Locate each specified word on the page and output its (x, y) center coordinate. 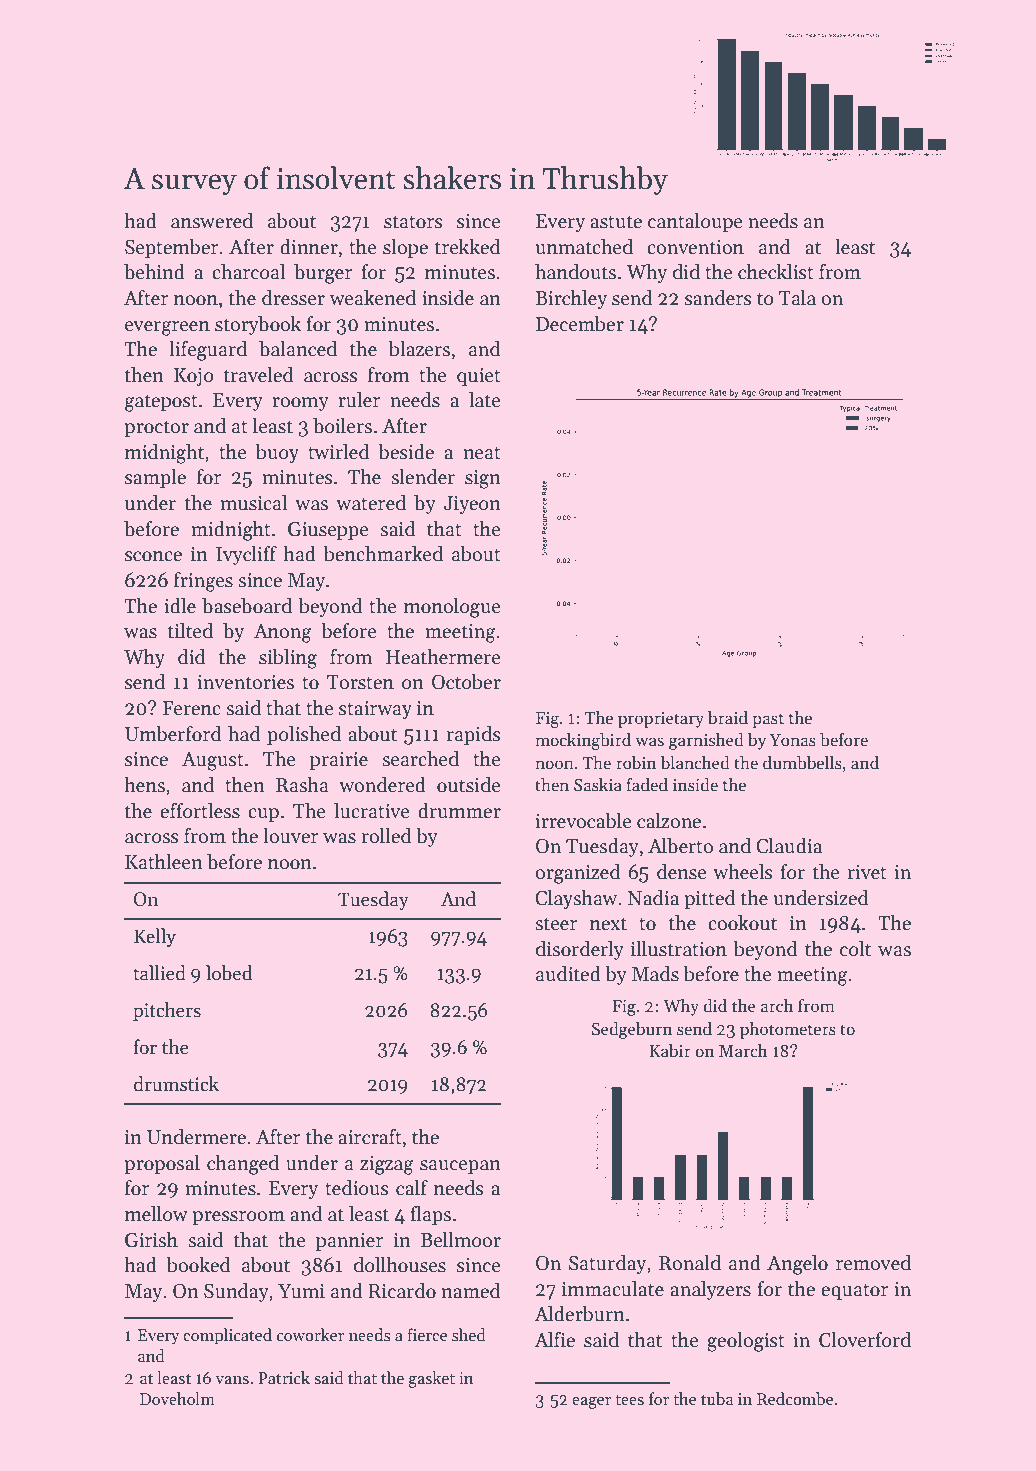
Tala (797, 298)
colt (855, 949)
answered (212, 221)
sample (155, 478)
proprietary (661, 720)
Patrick (284, 1378)
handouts (575, 272)
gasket (431, 1379)
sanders (718, 298)
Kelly (155, 937)
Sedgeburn (632, 1030)
